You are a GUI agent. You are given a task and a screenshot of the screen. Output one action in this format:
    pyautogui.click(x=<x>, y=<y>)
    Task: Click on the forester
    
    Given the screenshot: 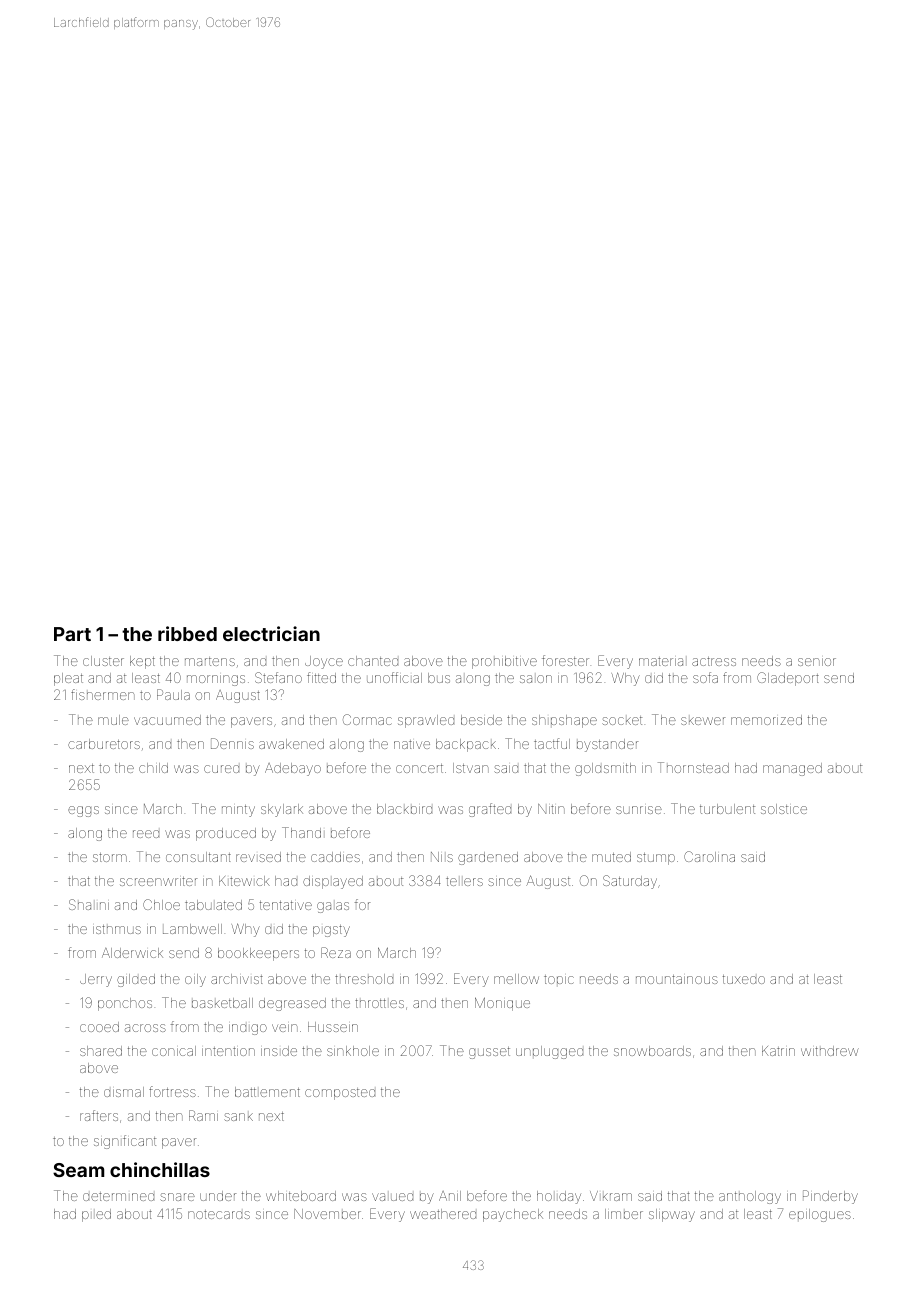 What is the action you would take?
    pyautogui.click(x=565, y=660)
